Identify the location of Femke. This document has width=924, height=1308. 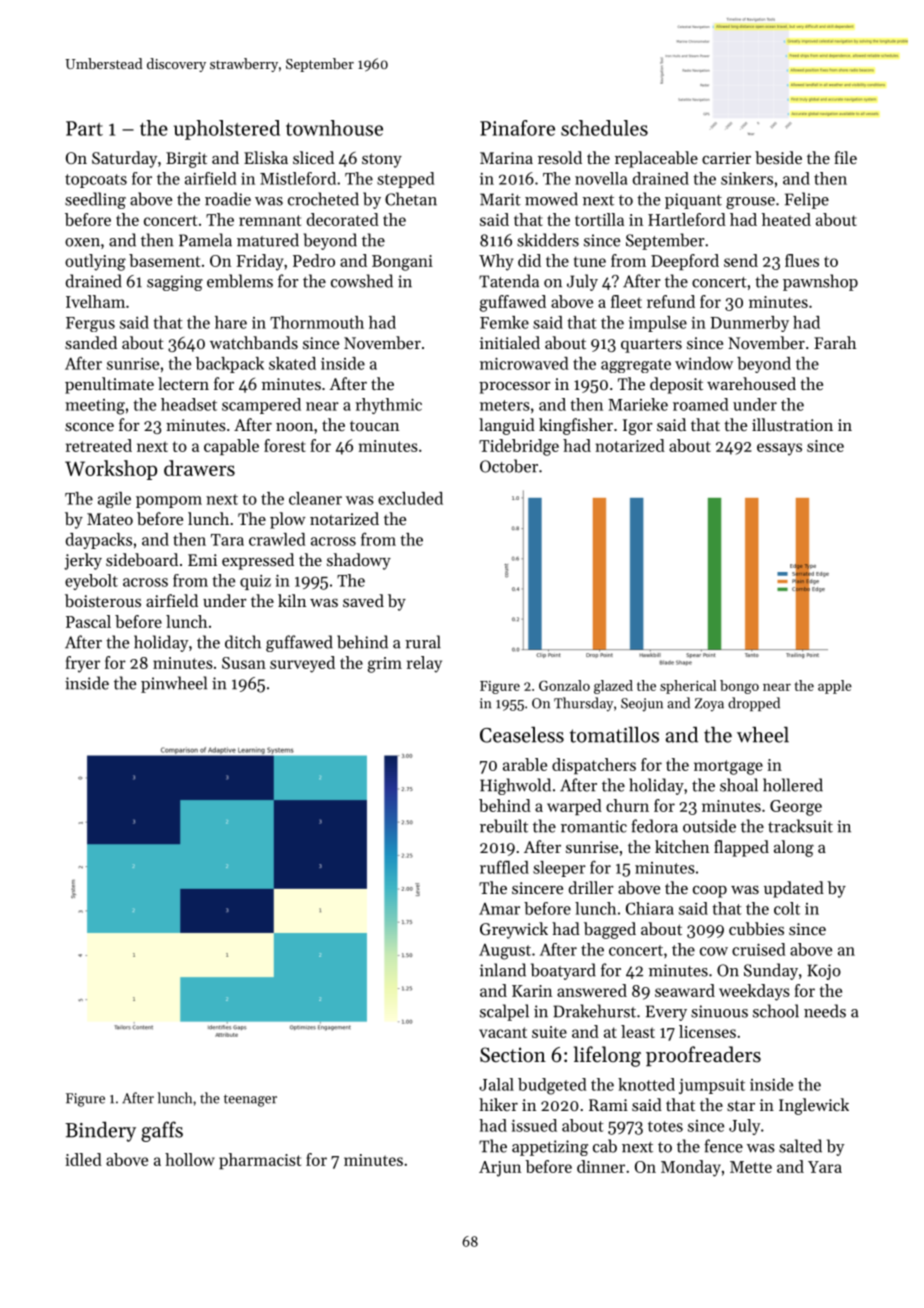
(504, 322).
